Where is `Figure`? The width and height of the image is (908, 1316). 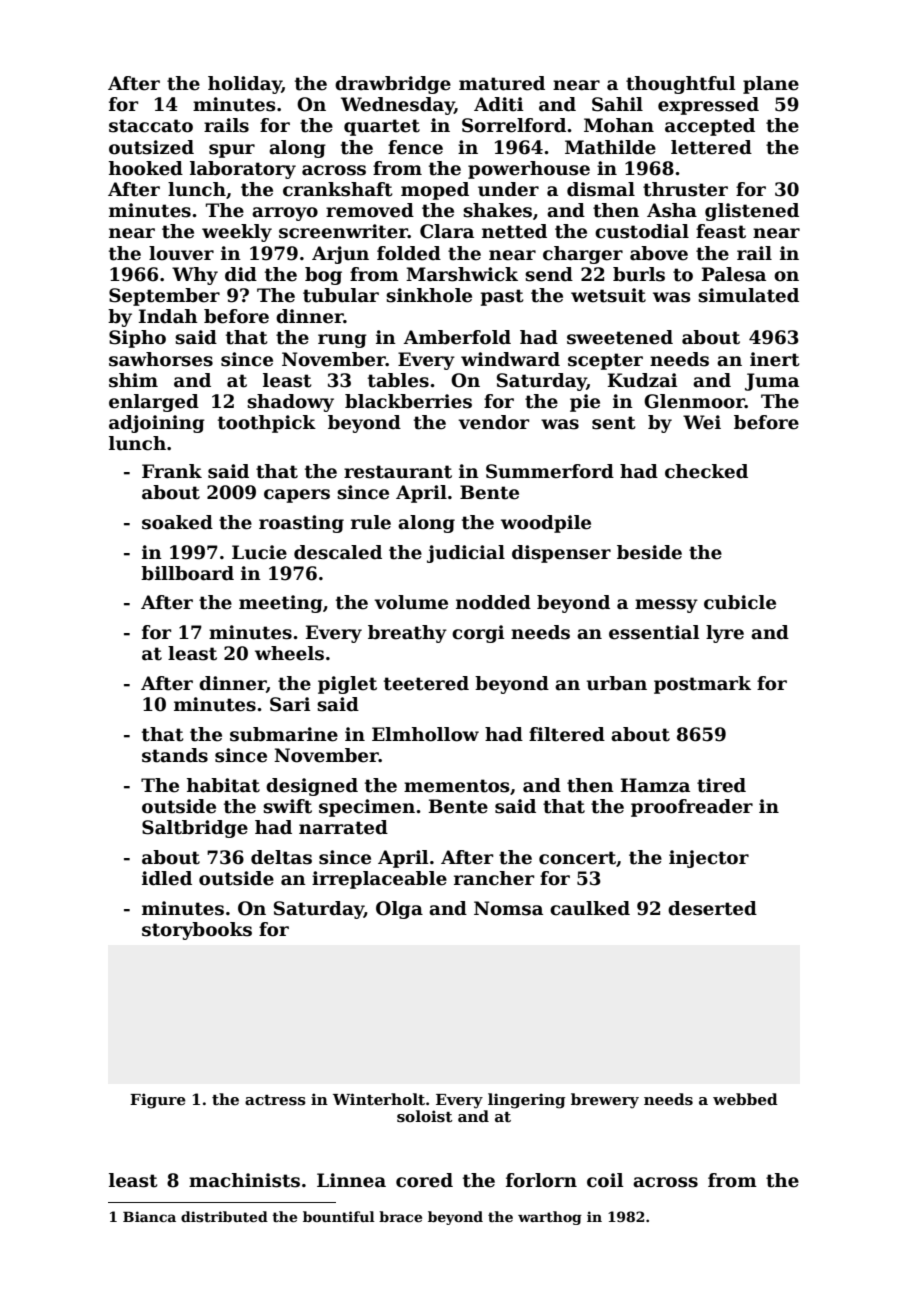 Figure is located at coordinates (158, 1101).
